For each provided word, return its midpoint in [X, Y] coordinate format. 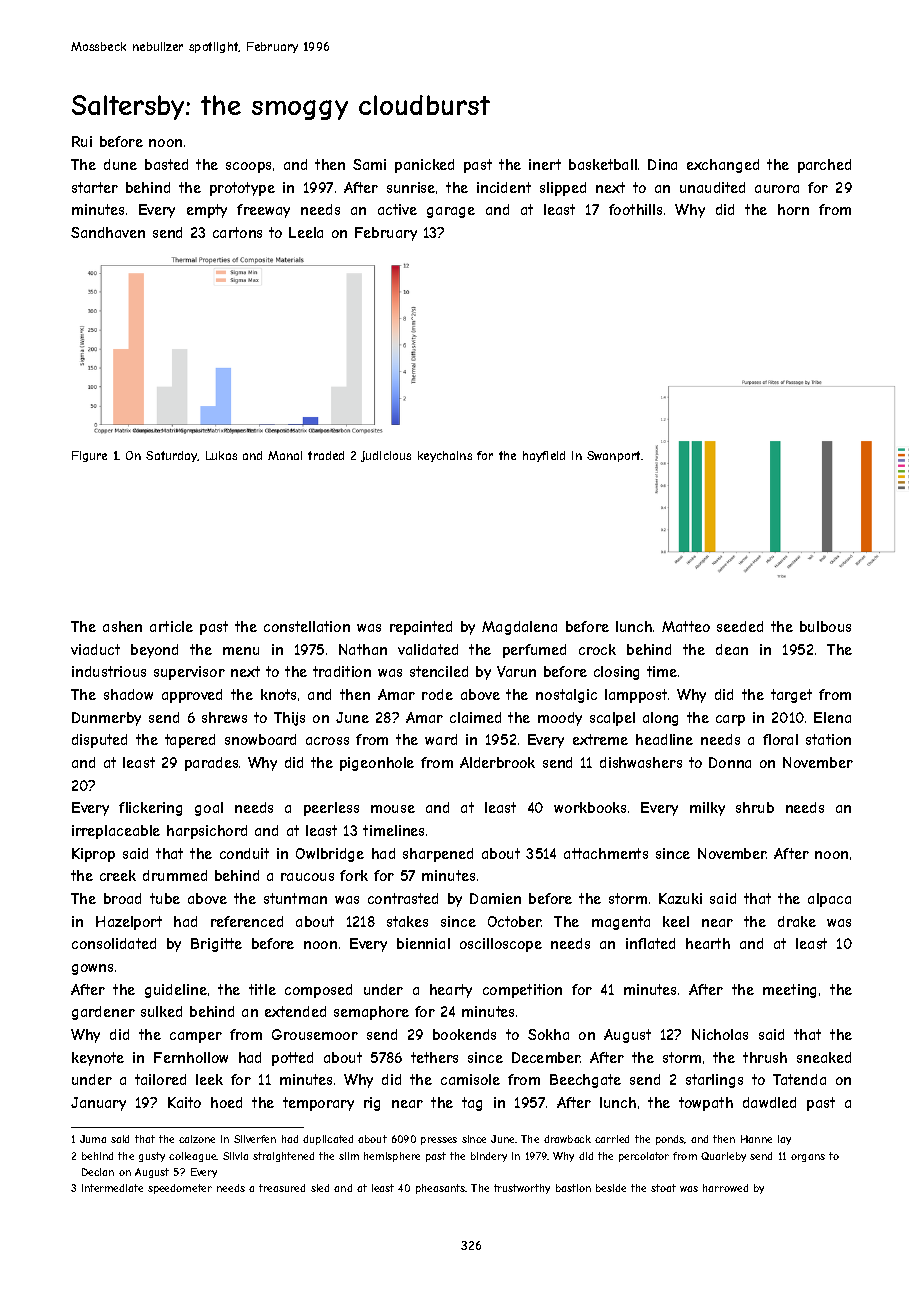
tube [165, 898]
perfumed [534, 651]
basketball [603, 164]
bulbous [825, 626]
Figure [89, 456]
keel [676, 921]
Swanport [613, 456]
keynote [98, 1059]
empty [207, 211]
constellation [307, 626]
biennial [423, 943]
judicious [386, 456]
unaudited [712, 187]
